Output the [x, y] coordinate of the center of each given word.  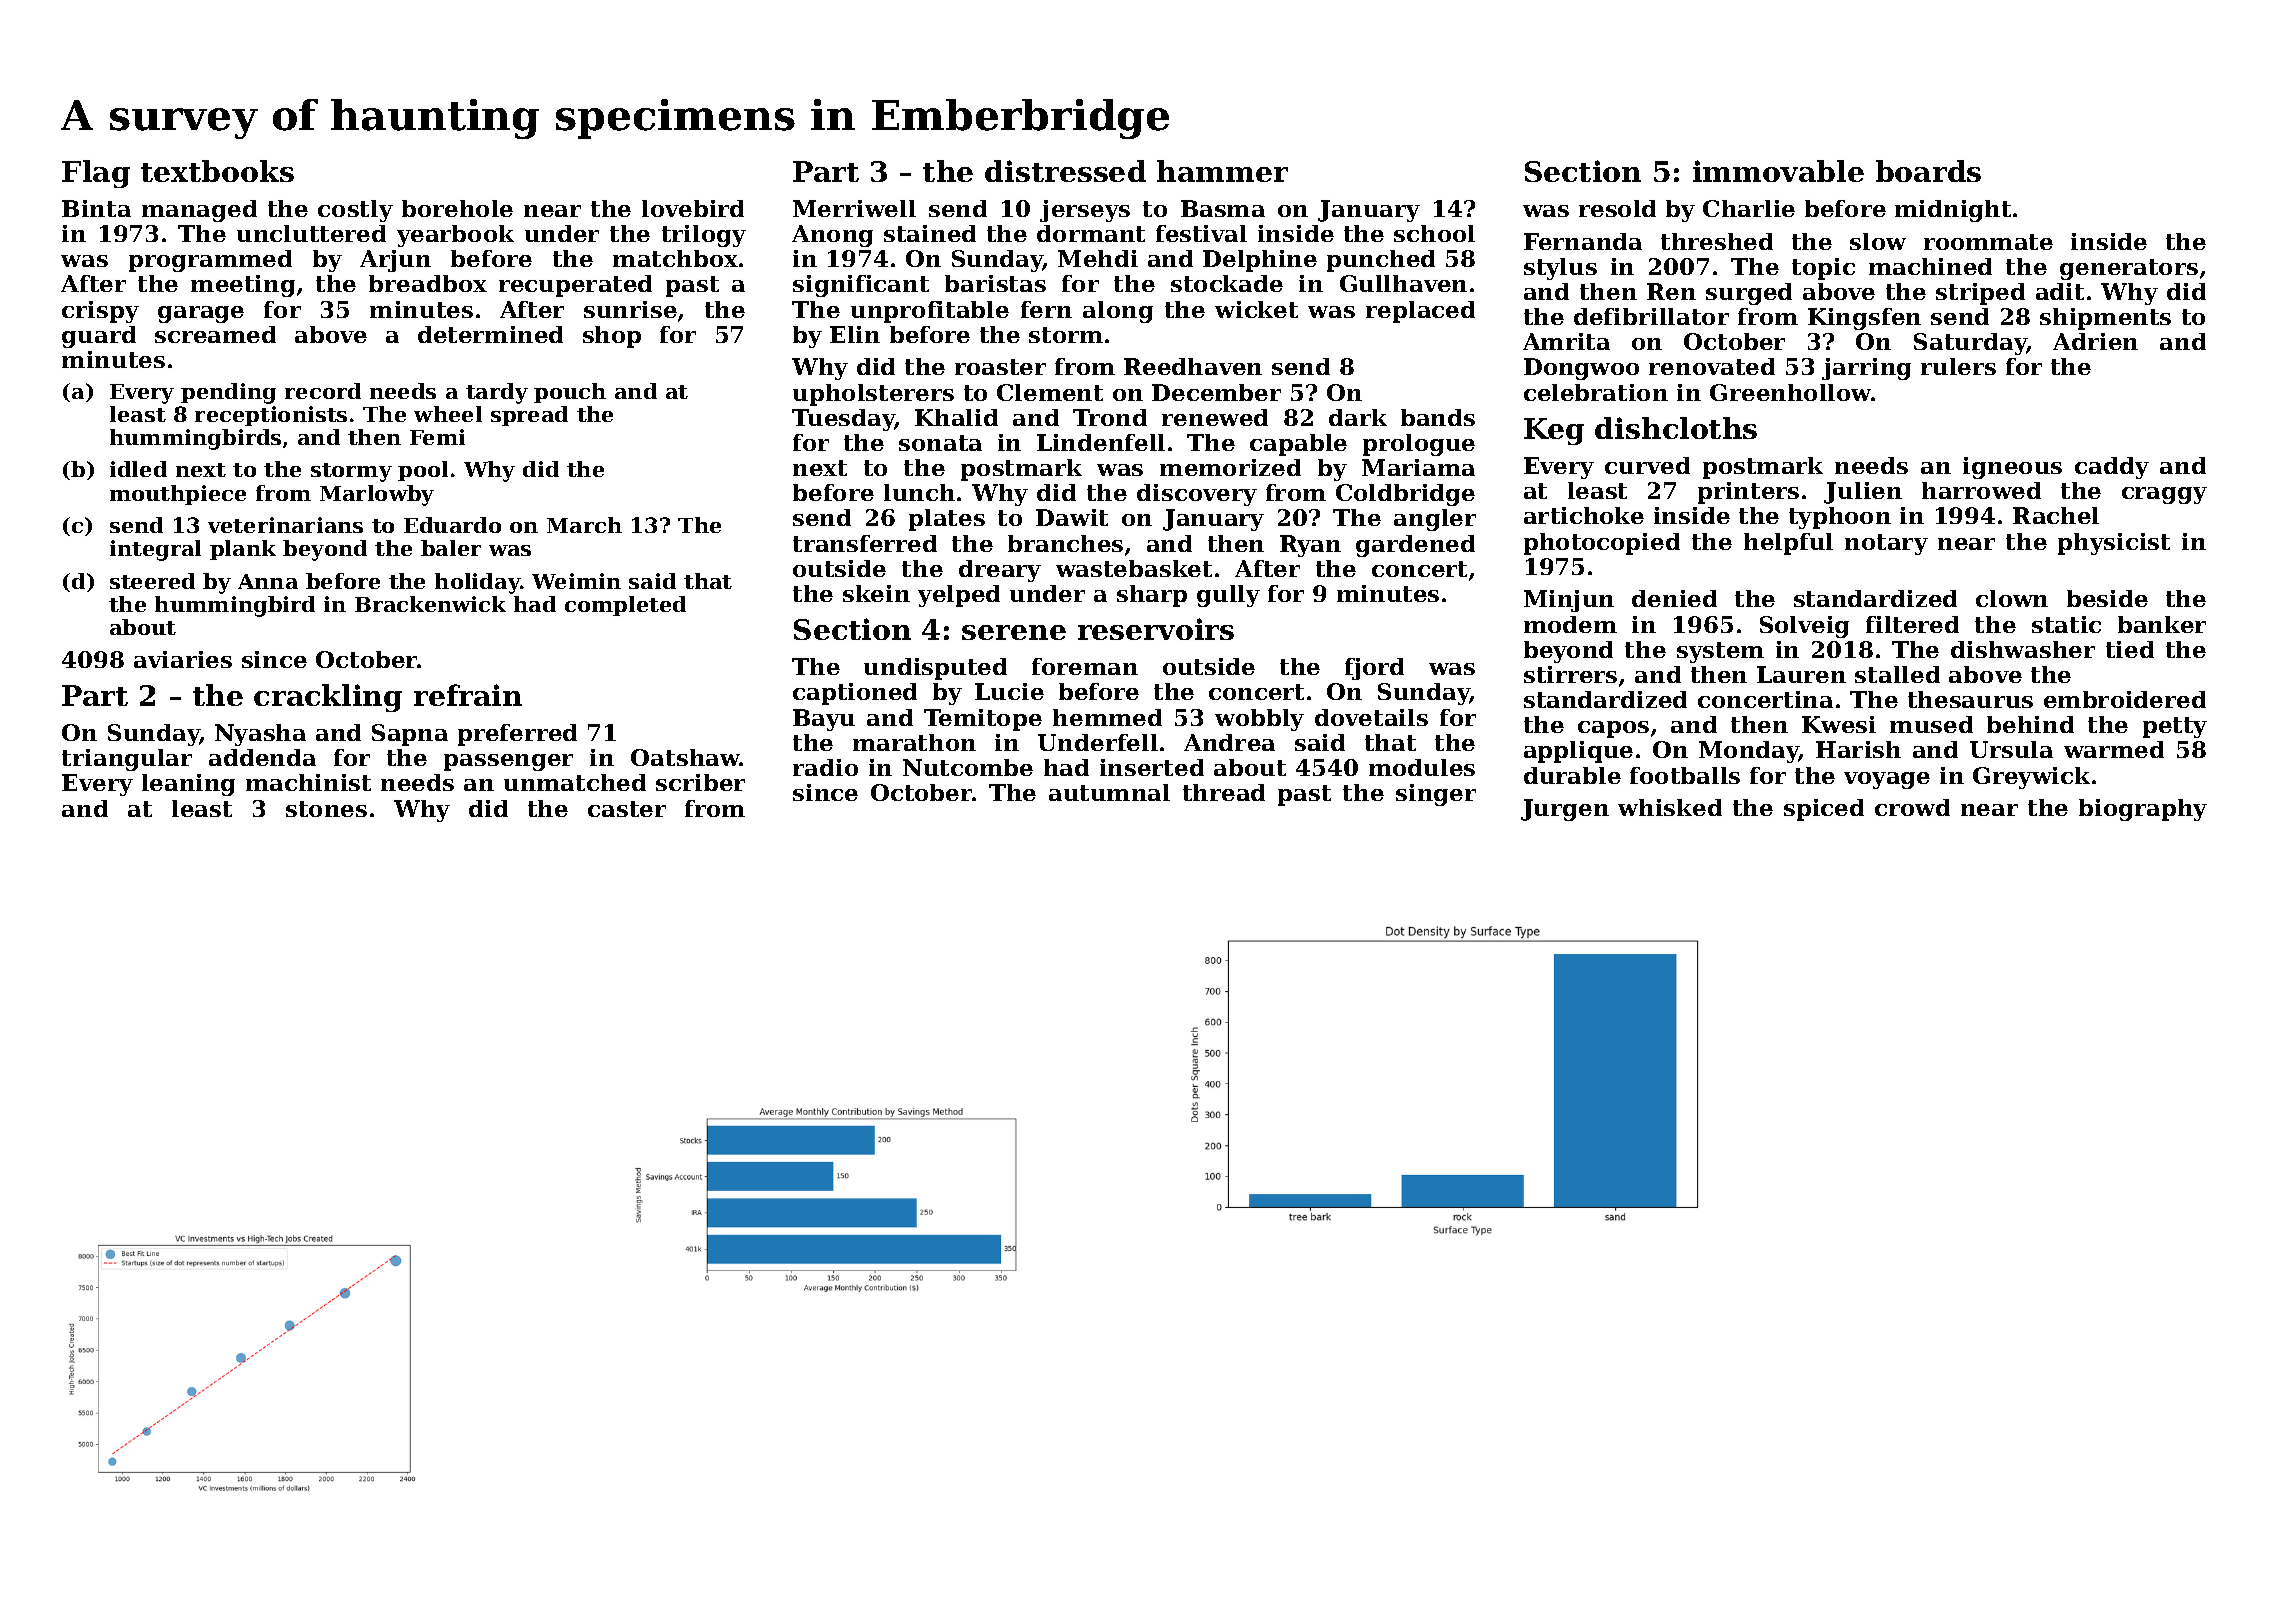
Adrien [2095, 341]
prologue [1419, 445]
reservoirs [1156, 629]
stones [326, 809]
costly [355, 211]
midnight [1953, 211]
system [1720, 652]
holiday [477, 583]
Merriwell [854, 208]
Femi [437, 437]
